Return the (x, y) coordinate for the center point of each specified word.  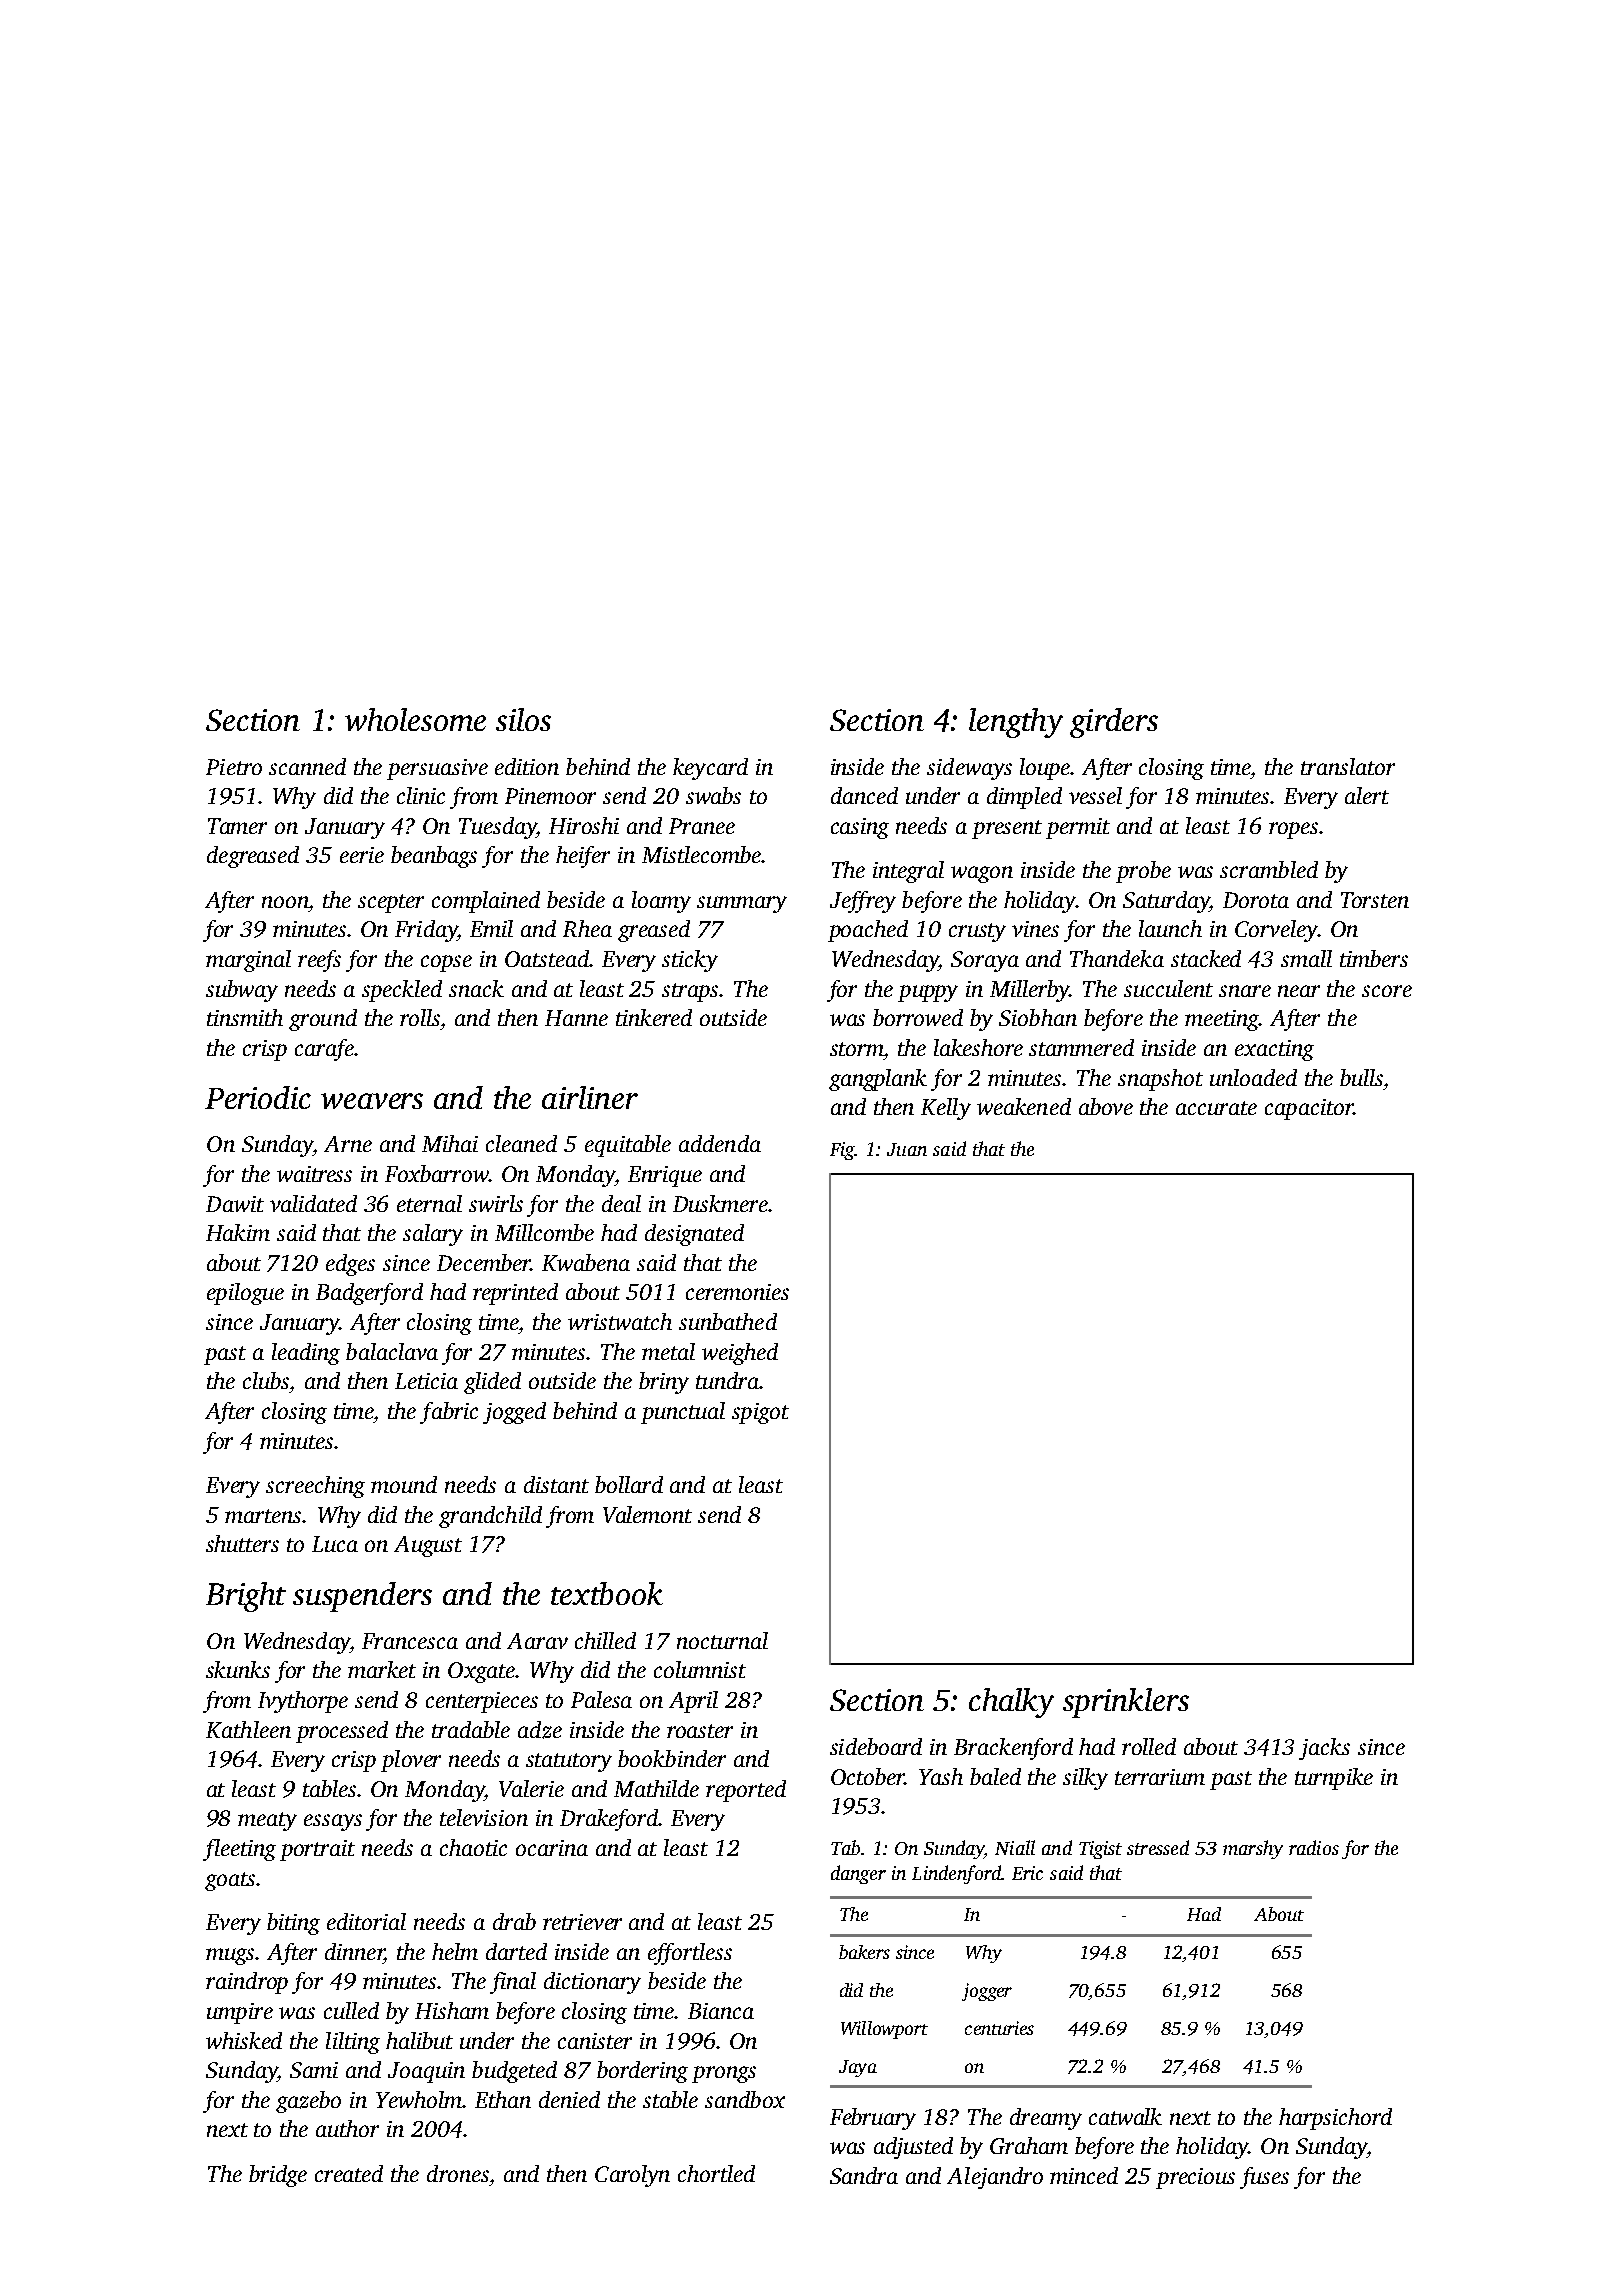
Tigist (1100, 1850)
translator (1348, 766)
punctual (683, 1413)
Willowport (884, 2030)
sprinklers (1126, 1703)
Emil (491, 928)
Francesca (410, 1641)
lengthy (1016, 723)
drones (458, 2173)
